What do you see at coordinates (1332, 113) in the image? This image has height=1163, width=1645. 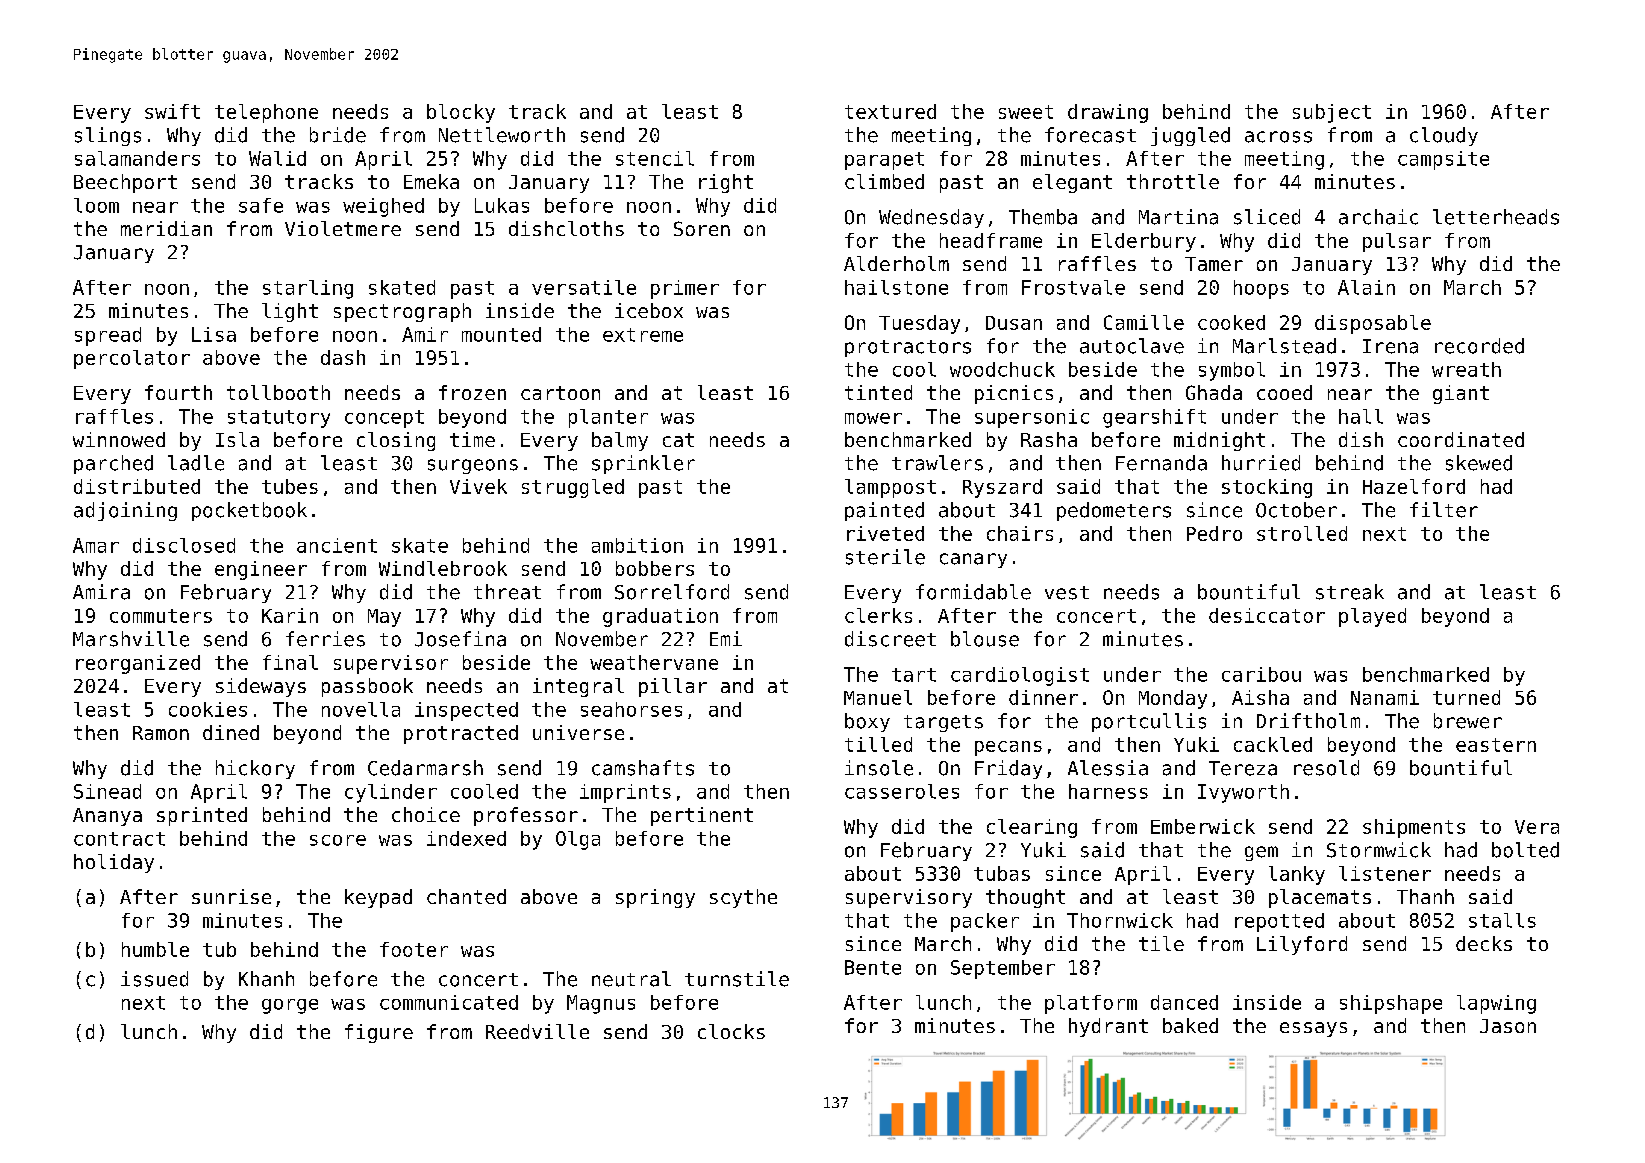 I see `subject` at bounding box center [1332, 113].
